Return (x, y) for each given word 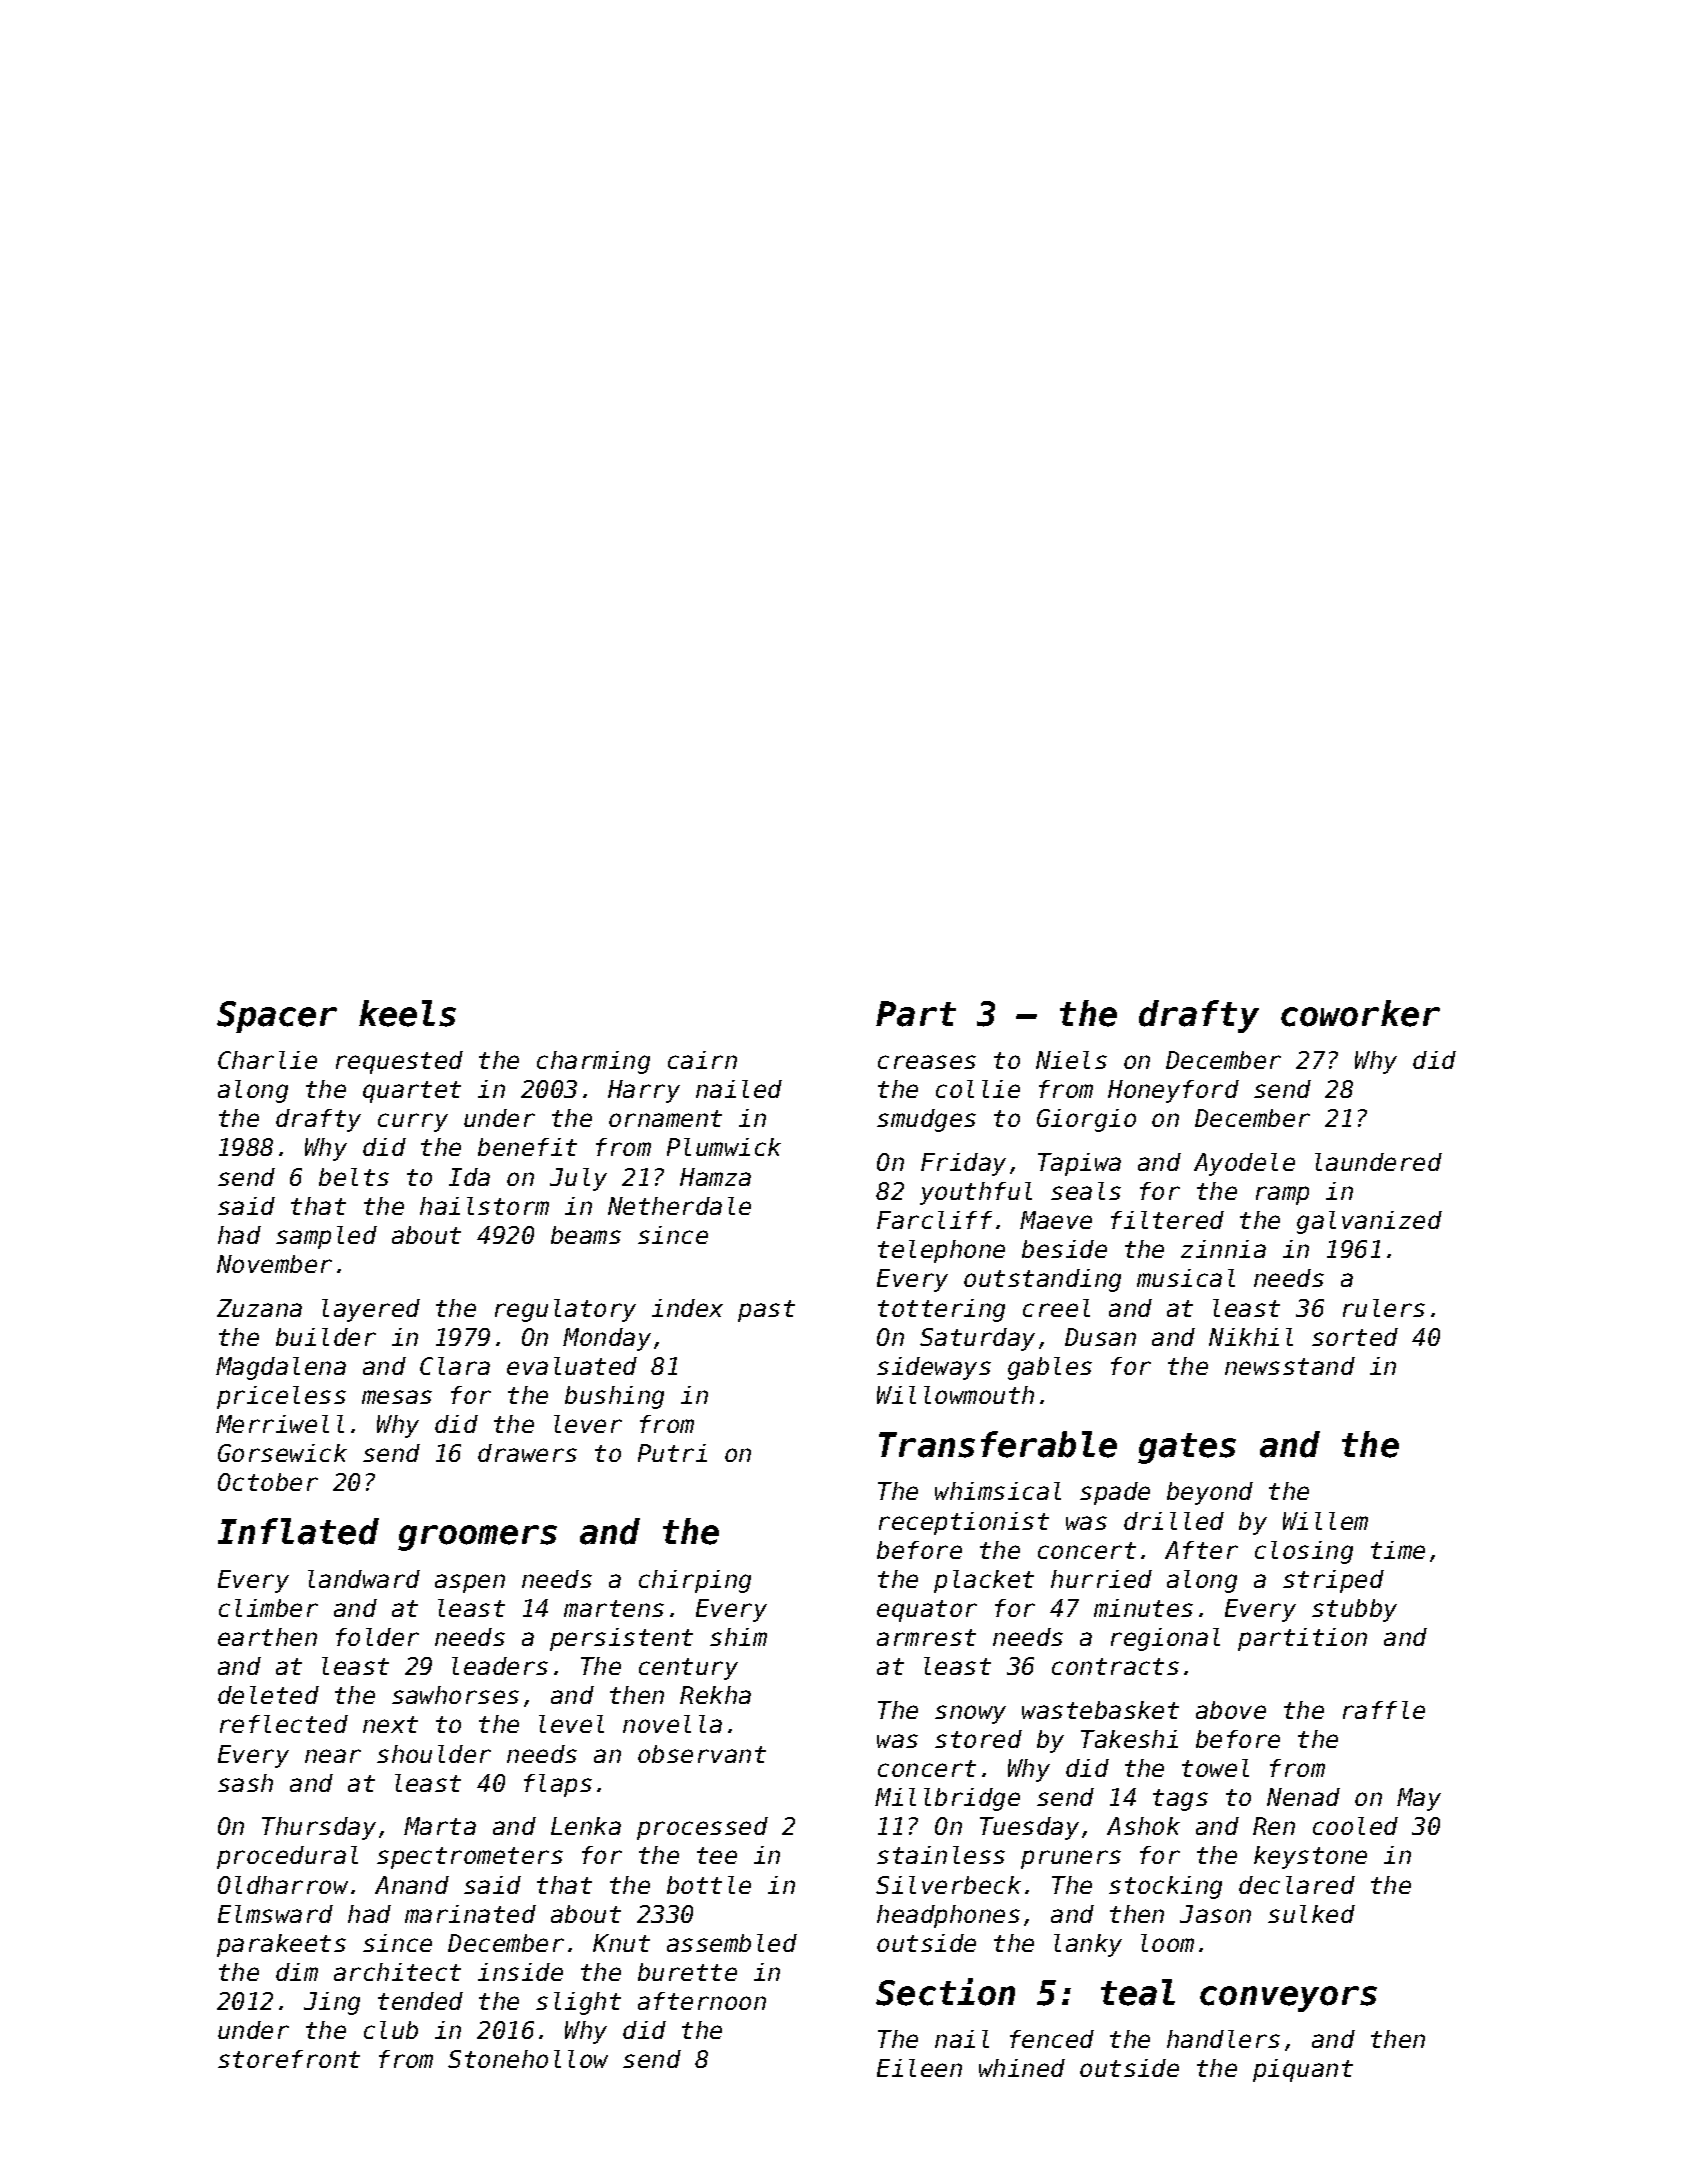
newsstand (1290, 1366)
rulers (1384, 1308)
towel (1215, 1768)
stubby (1354, 1610)
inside (520, 1972)
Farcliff (934, 1220)
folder (377, 1637)
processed (702, 1828)
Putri (672, 1453)
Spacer (277, 1017)
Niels (1071, 1060)
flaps (558, 1785)
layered (371, 1310)
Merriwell (280, 1424)
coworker (1360, 1013)
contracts (1115, 1666)
